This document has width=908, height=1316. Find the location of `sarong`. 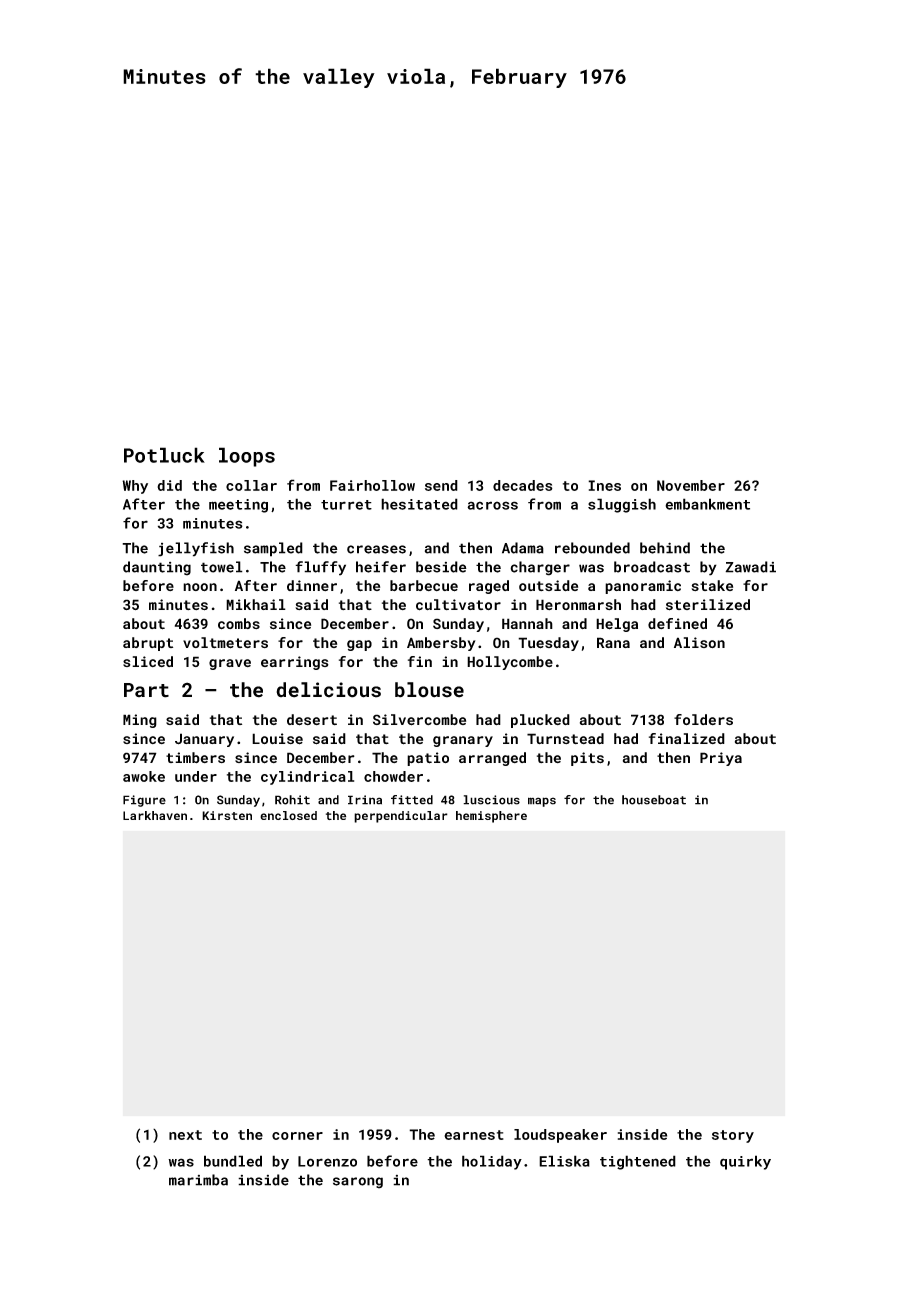

sarong is located at coordinates (358, 1183).
